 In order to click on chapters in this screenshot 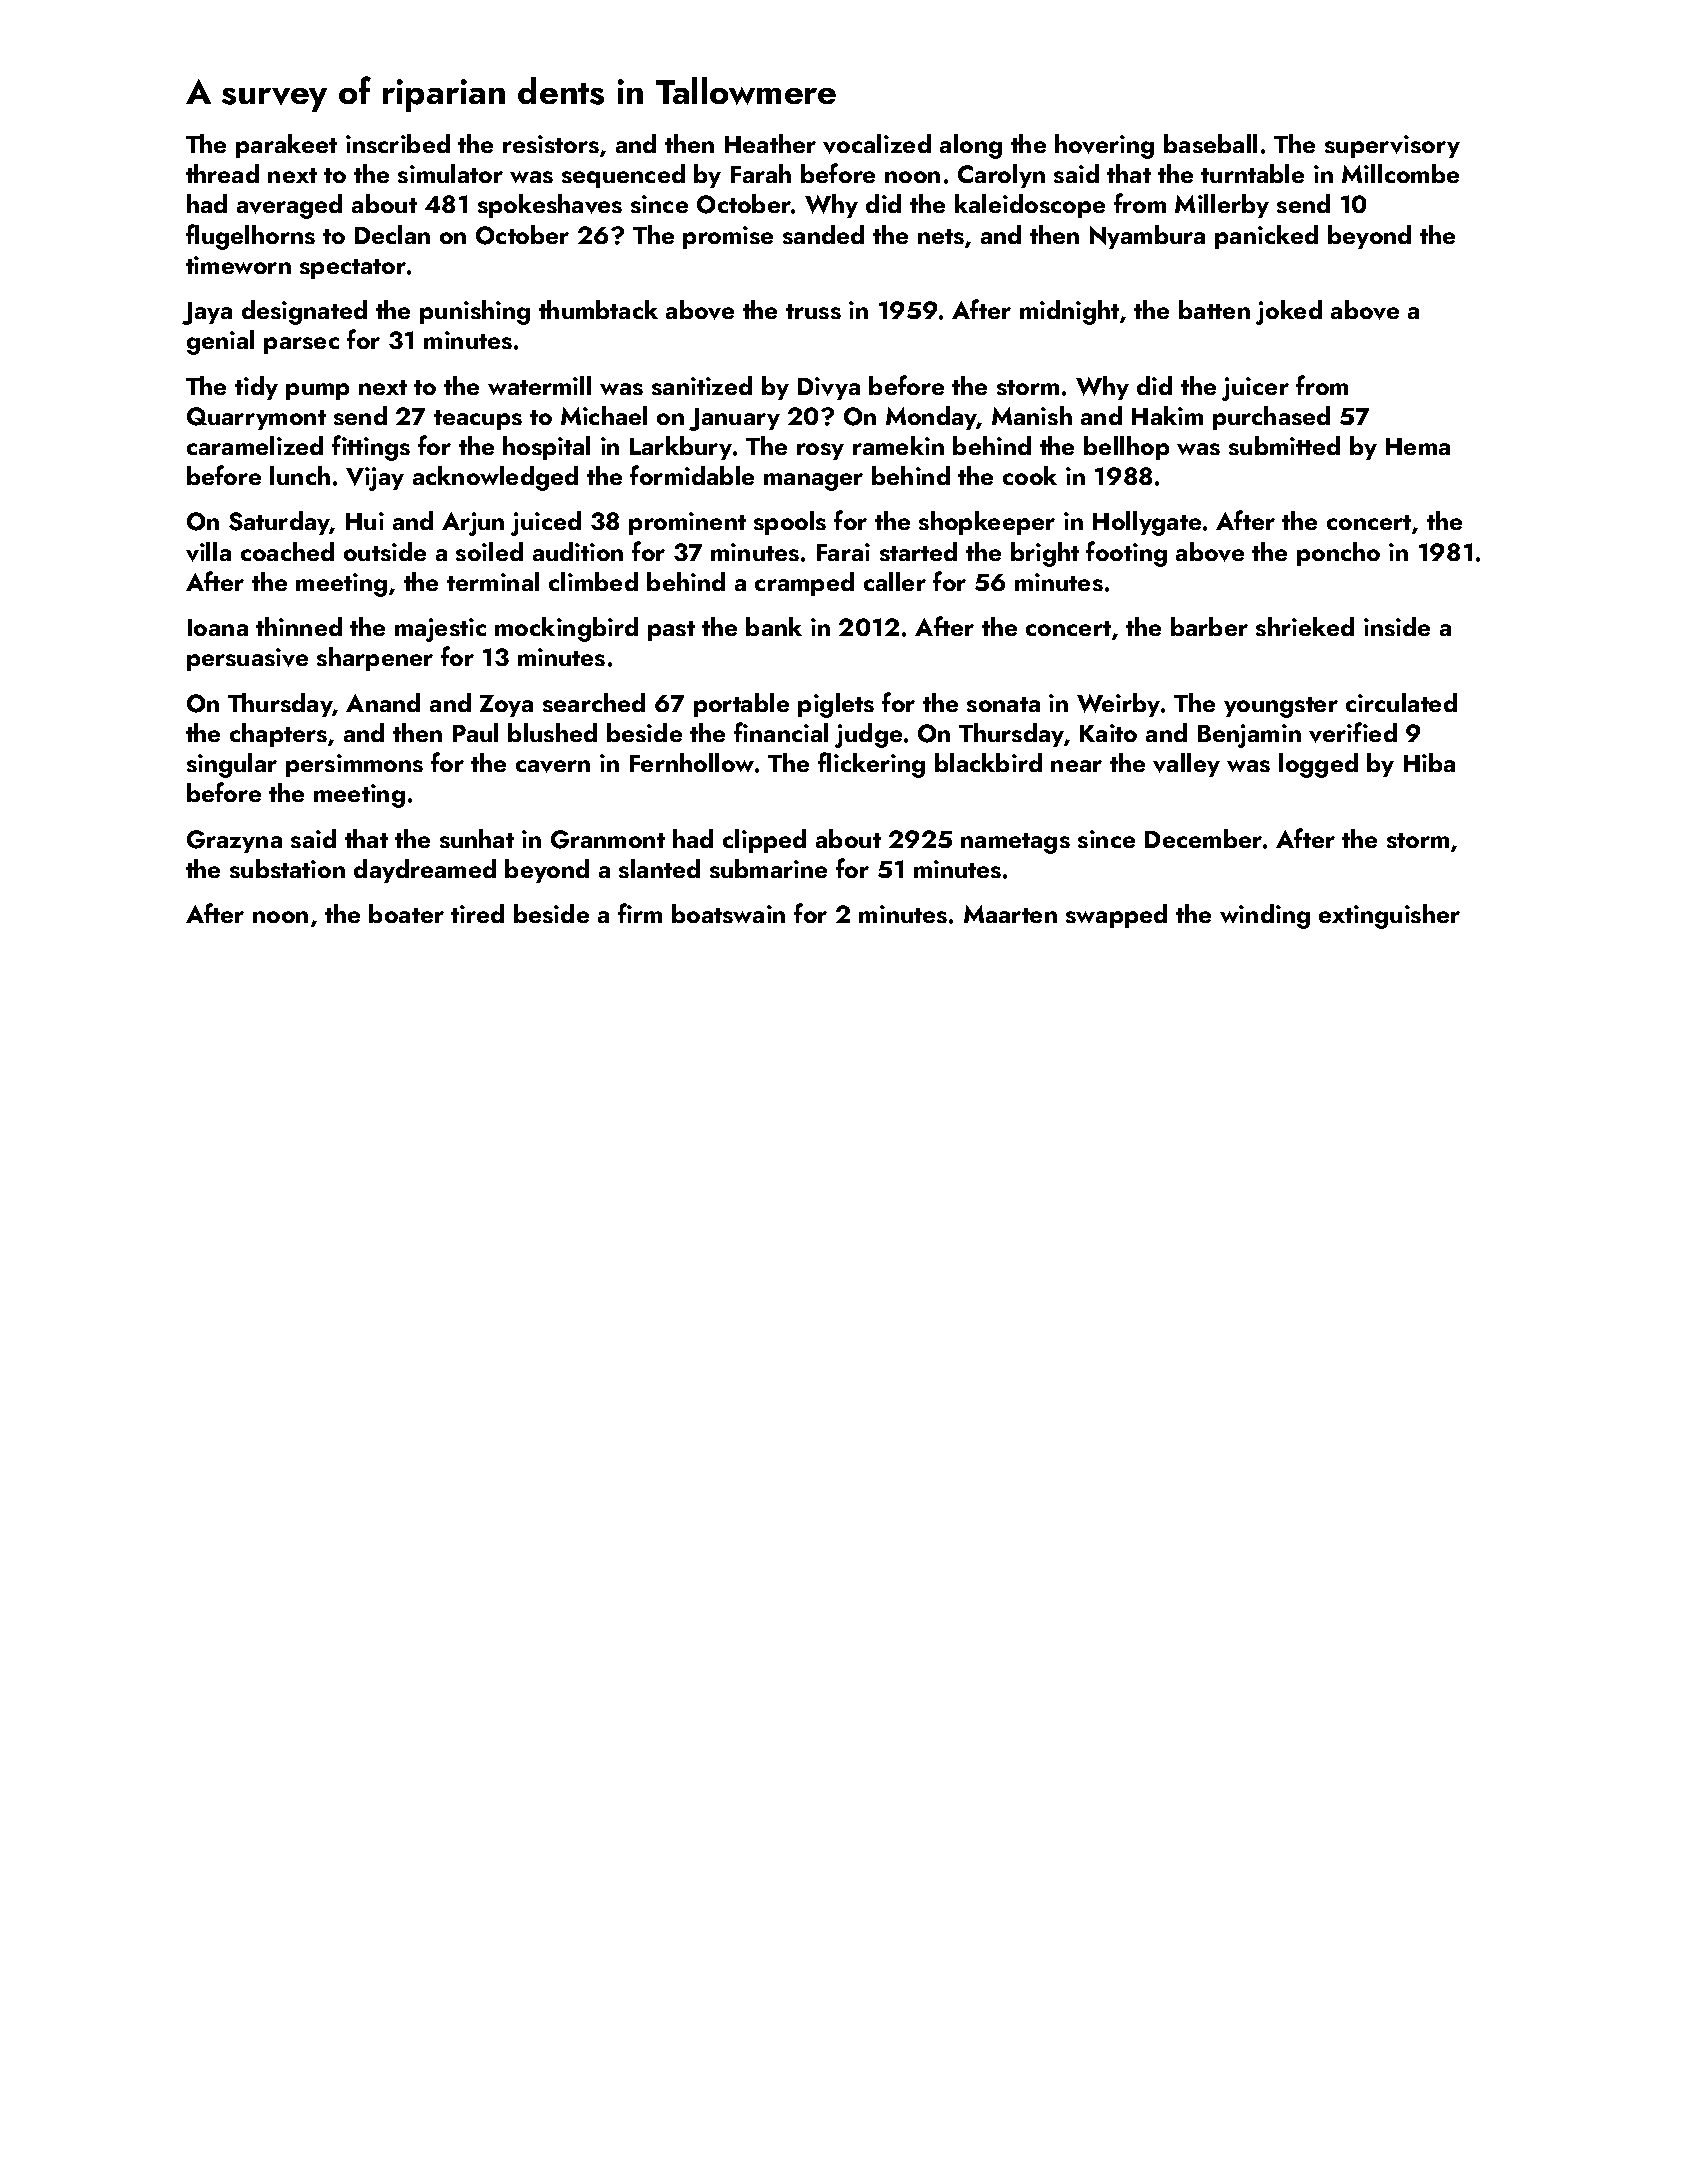, I will do `click(278, 735)`.
